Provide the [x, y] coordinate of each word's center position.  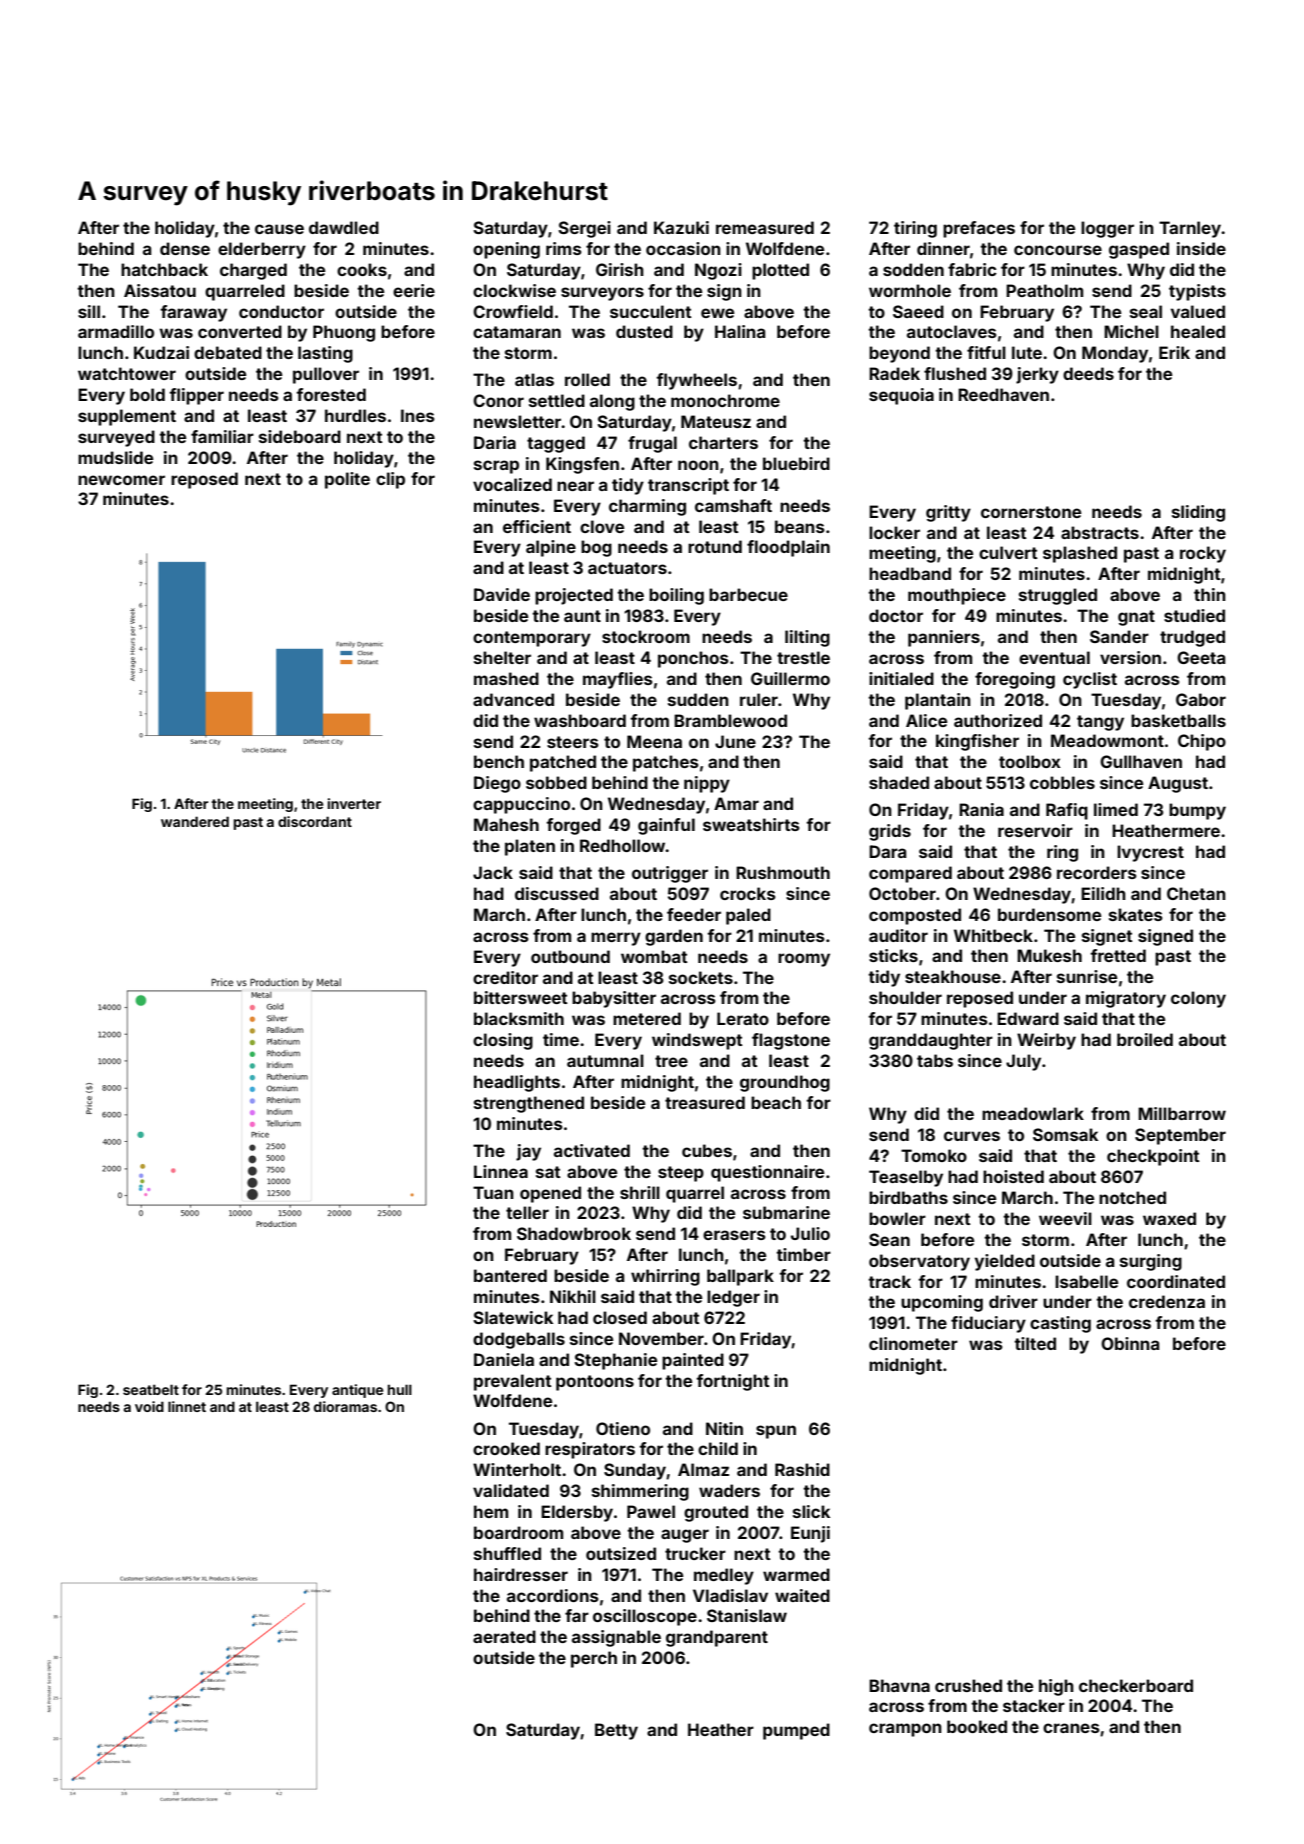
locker [894, 532]
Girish [620, 269]
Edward [1028, 1018]
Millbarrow [1182, 1113]
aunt [582, 616]
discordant [315, 821]
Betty [616, 1731]
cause [279, 229]
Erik [1174, 352]
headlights [517, 1083]
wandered [195, 821]
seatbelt [151, 1389]
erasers [734, 1235]
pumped [796, 1731]
